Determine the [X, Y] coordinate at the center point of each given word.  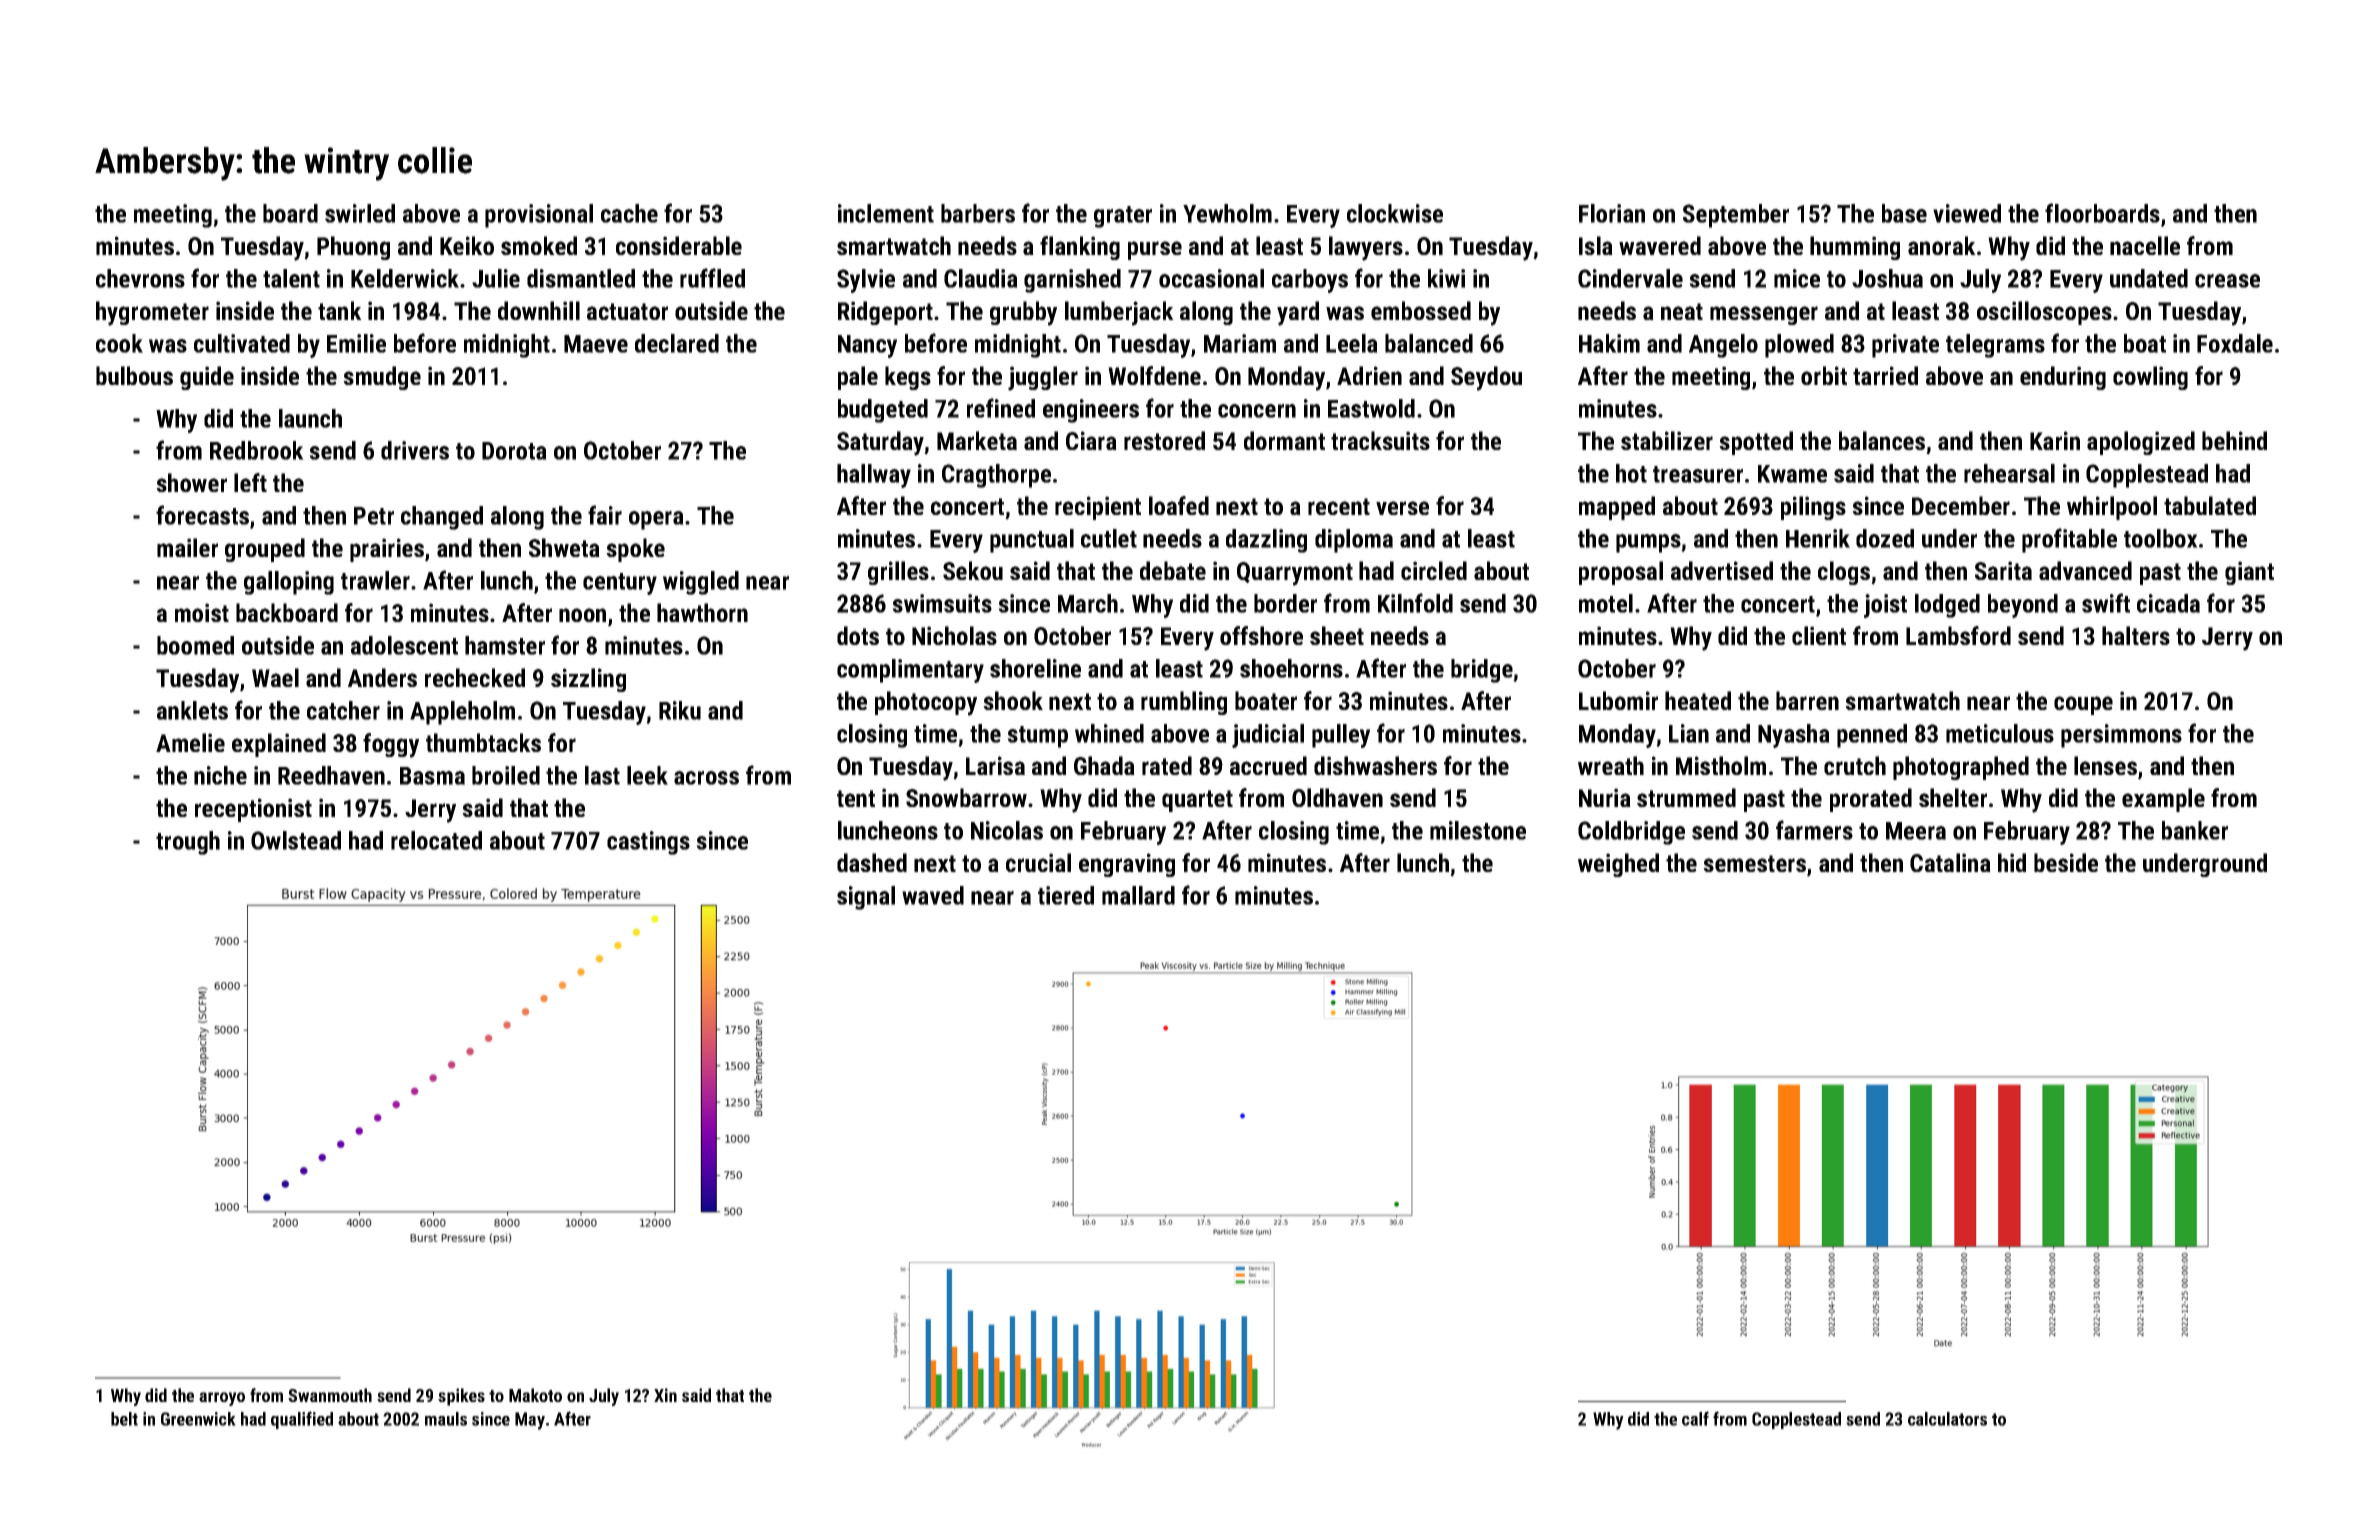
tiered [1066, 895]
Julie [496, 278]
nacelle [2145, 245]
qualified [302, 1420]
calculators [1947, 1419]
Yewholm [1227, 213]
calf [1695, 1418]
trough [188, 843]
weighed [1618, 865]
